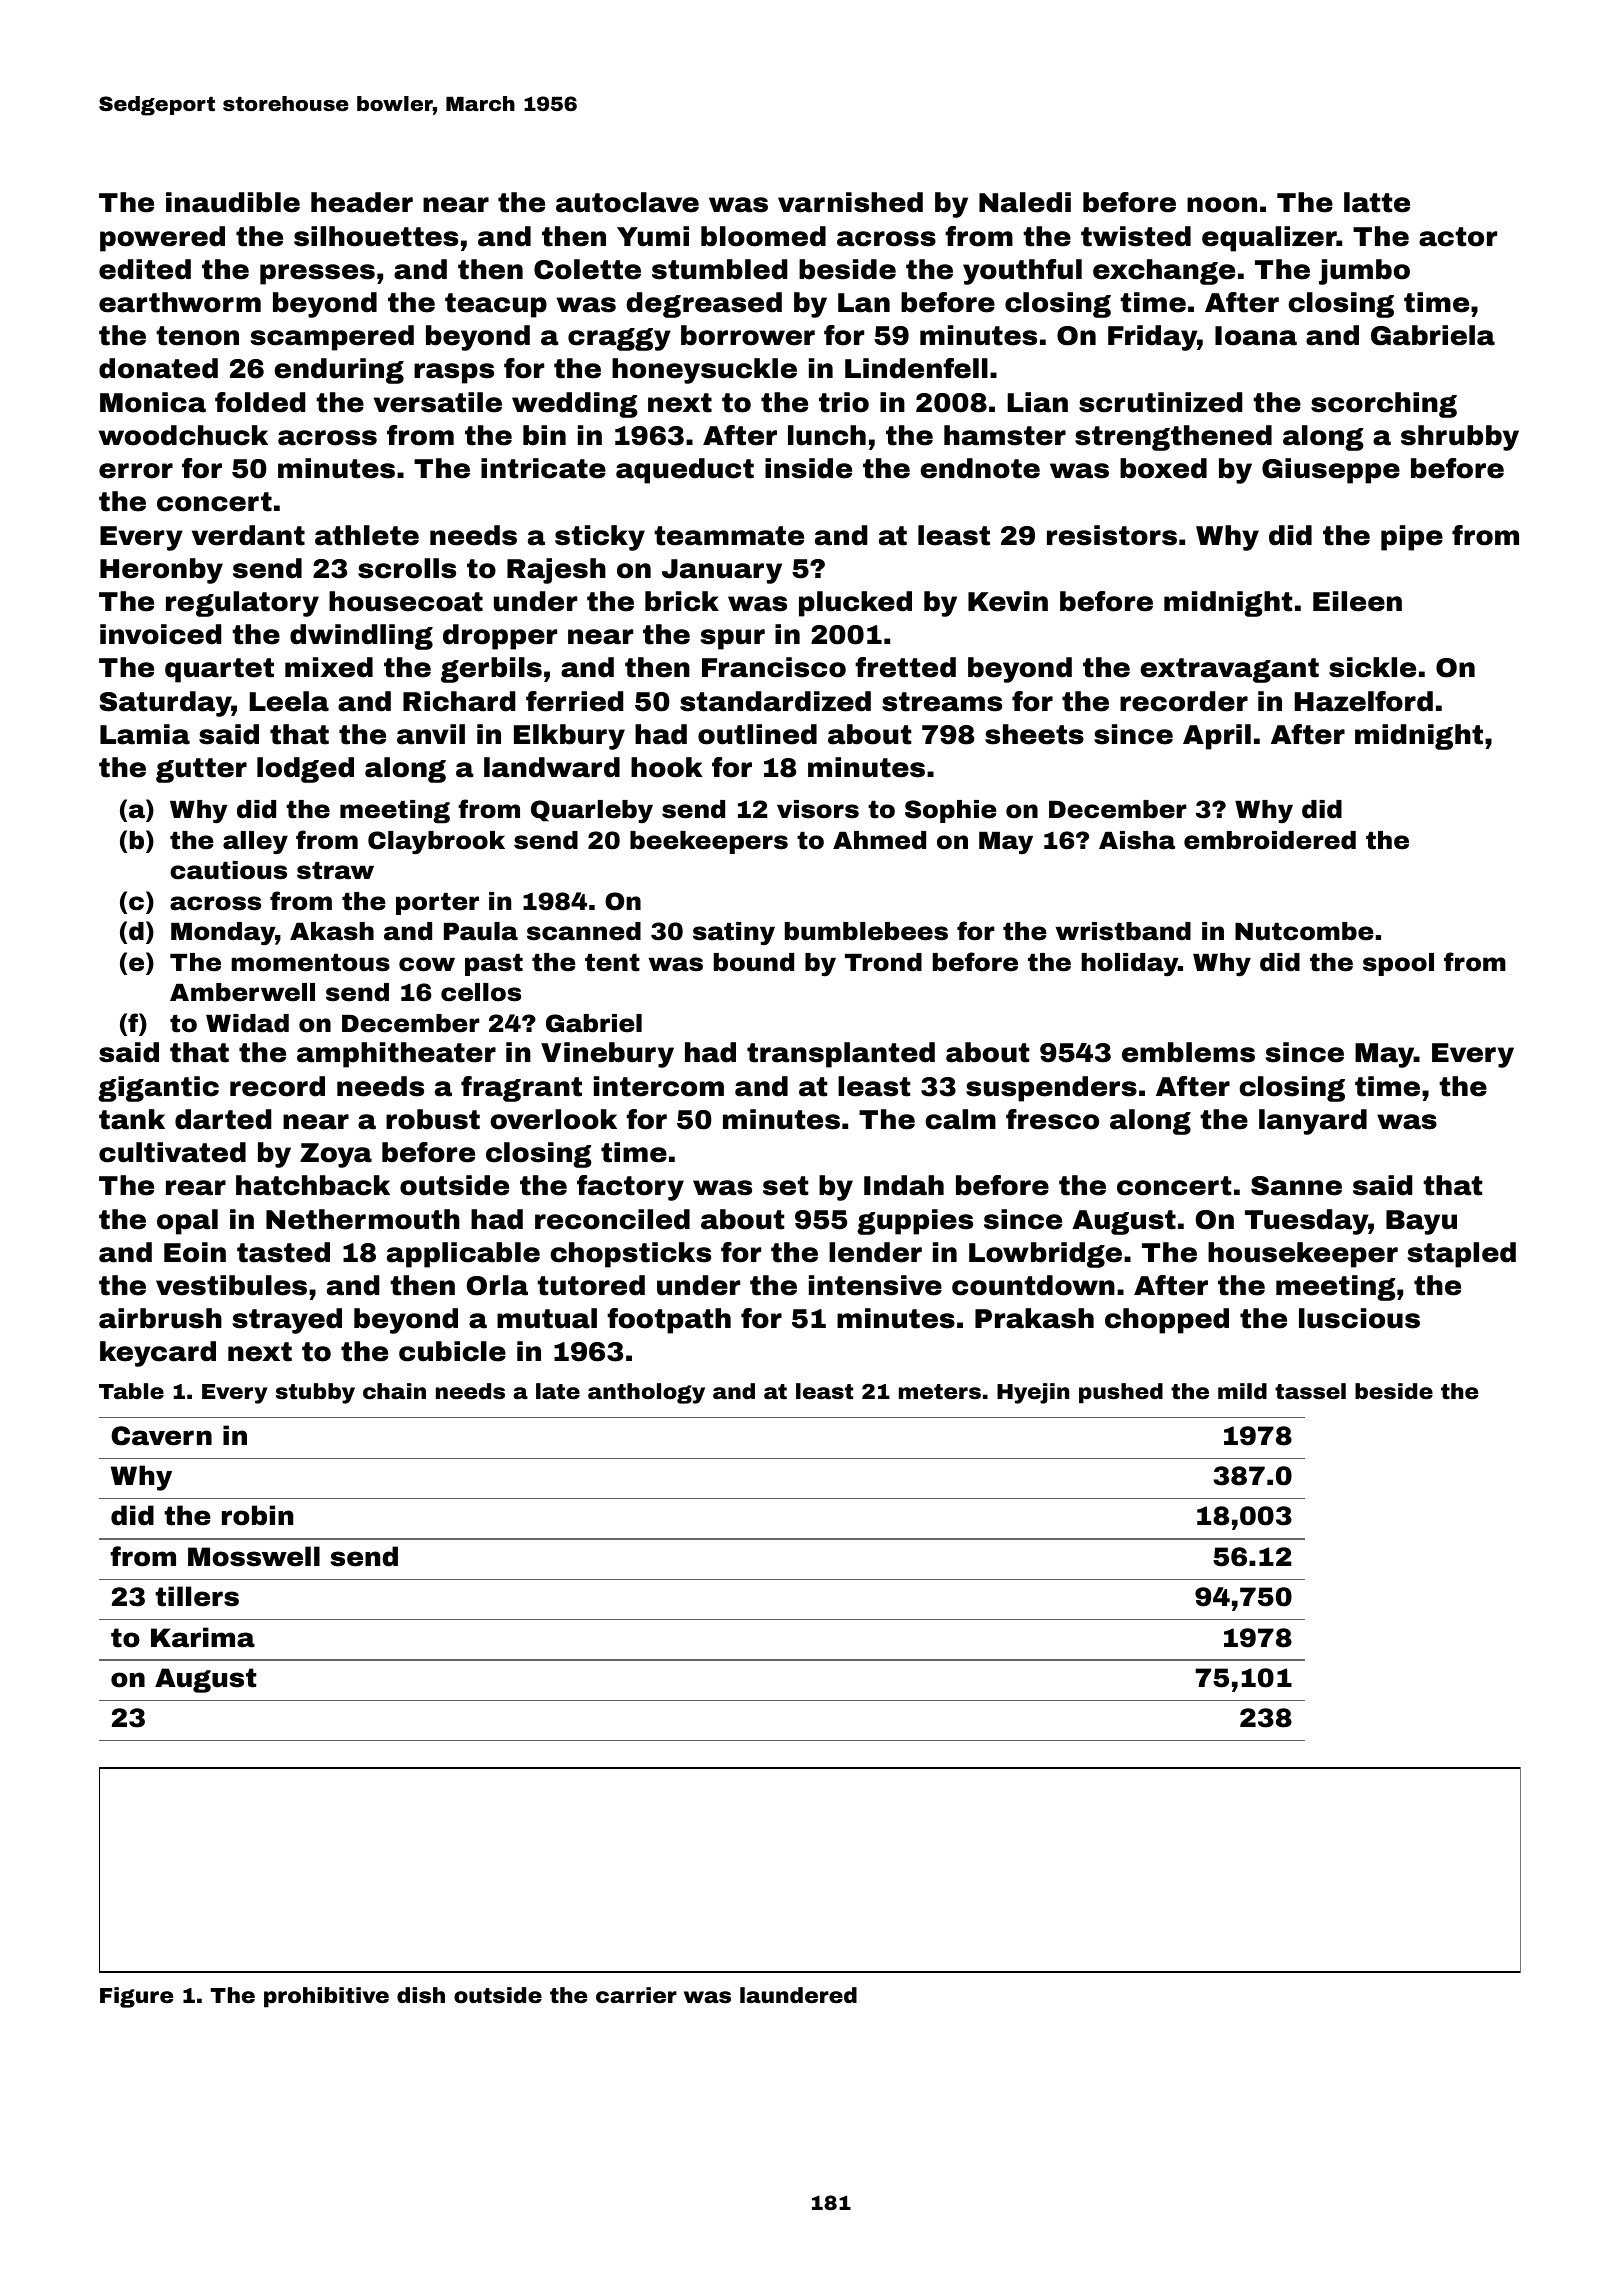 Image resolution: width=1620 pixels, height=2292 pixels. What do you see at coordinates (254, 1556) in the image?
I see `Mosswell` at bounding box center [254, 1556].
